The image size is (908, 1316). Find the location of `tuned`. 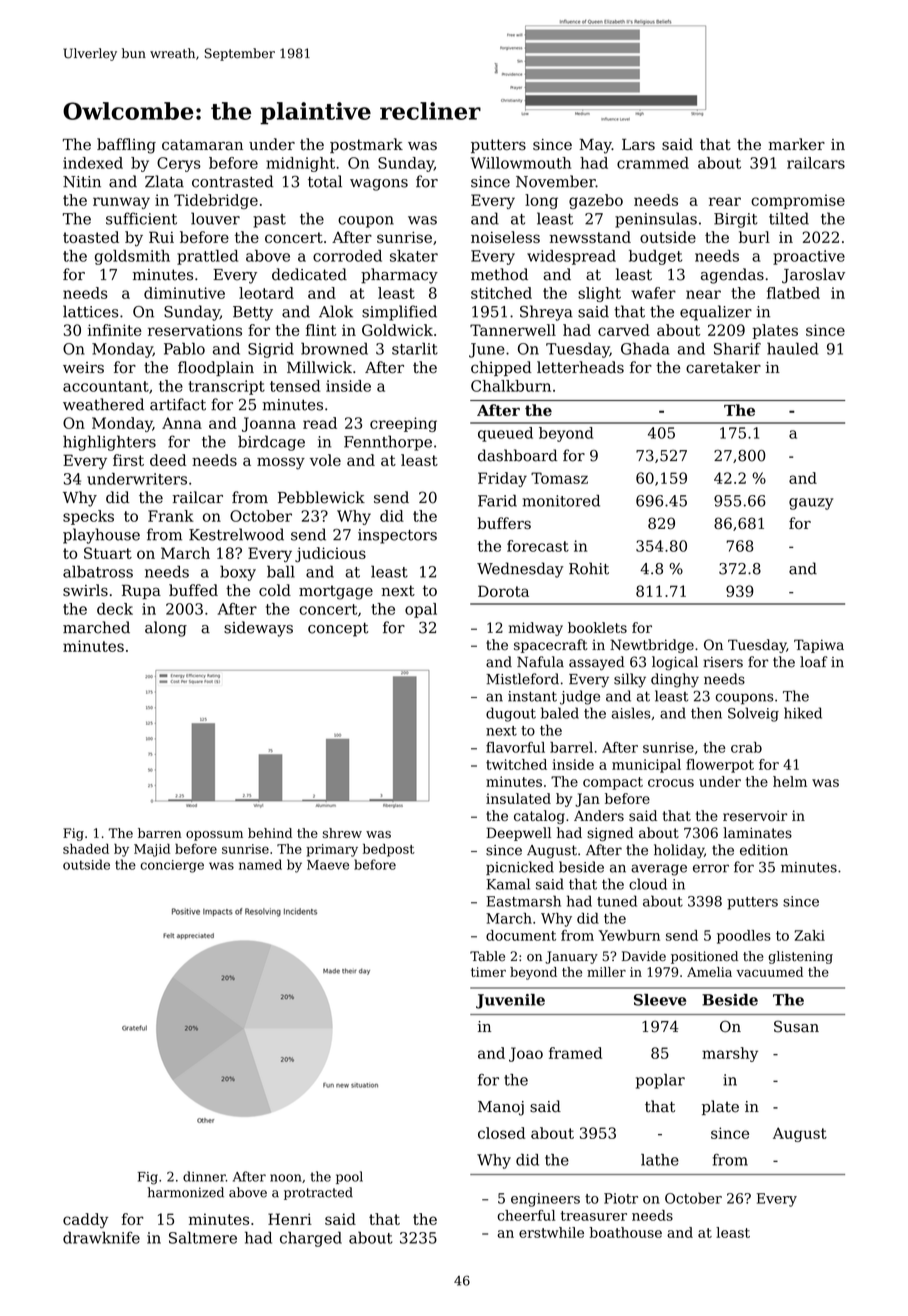

tuned is located at coordinates (617, 901).
